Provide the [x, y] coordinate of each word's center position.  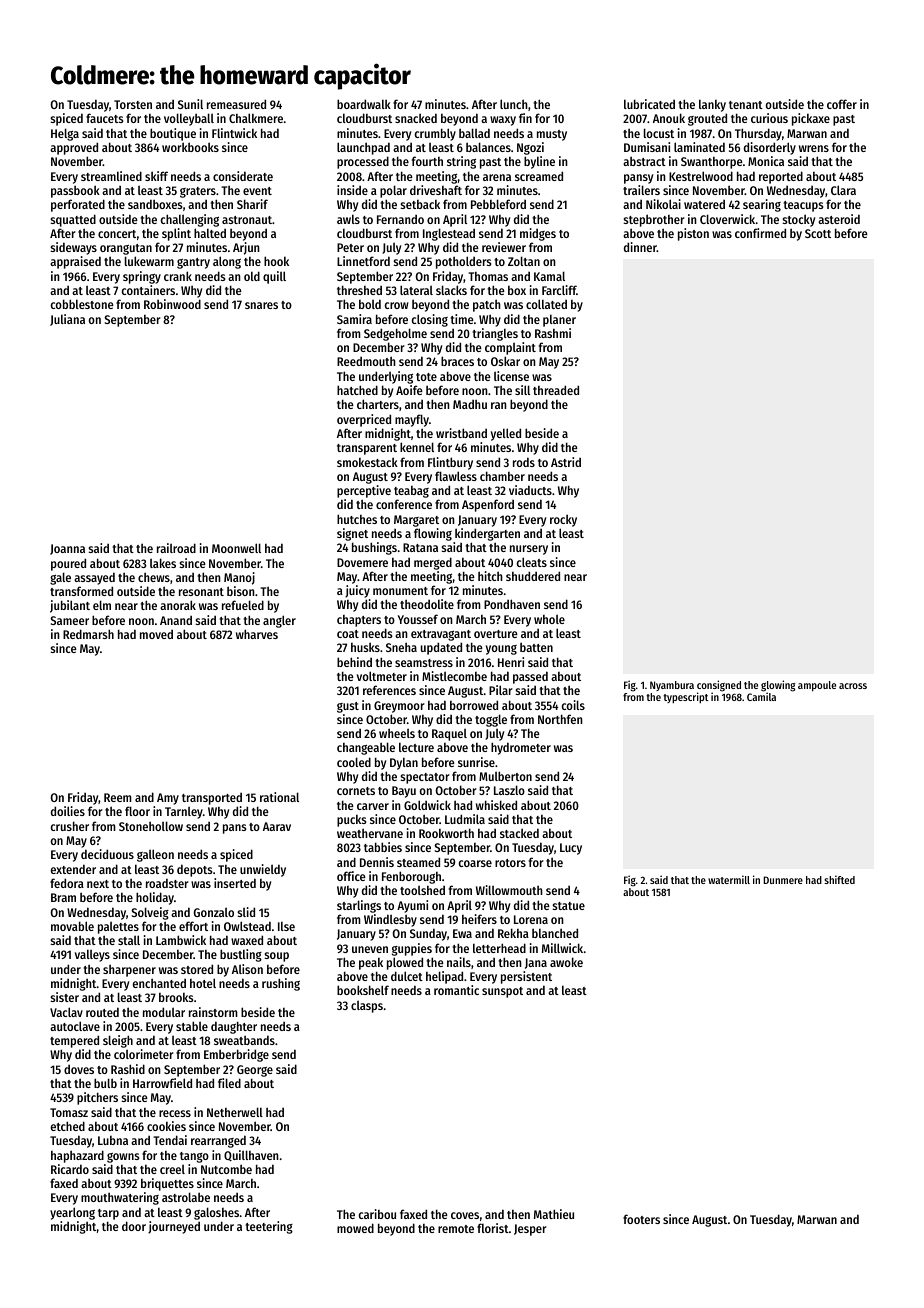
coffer [842, 104]
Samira [354, 319]
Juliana [67, 320]
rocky [563, 520]
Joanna [67, 549]
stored [197, 969]
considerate [243, 176]
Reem [118, 797]
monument [400, 591]
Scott [818, 233]
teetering [269, 1227]
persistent [526, 977]
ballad [474, 133]
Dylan [404, 763]
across [853, 686]
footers [641, 1219]
